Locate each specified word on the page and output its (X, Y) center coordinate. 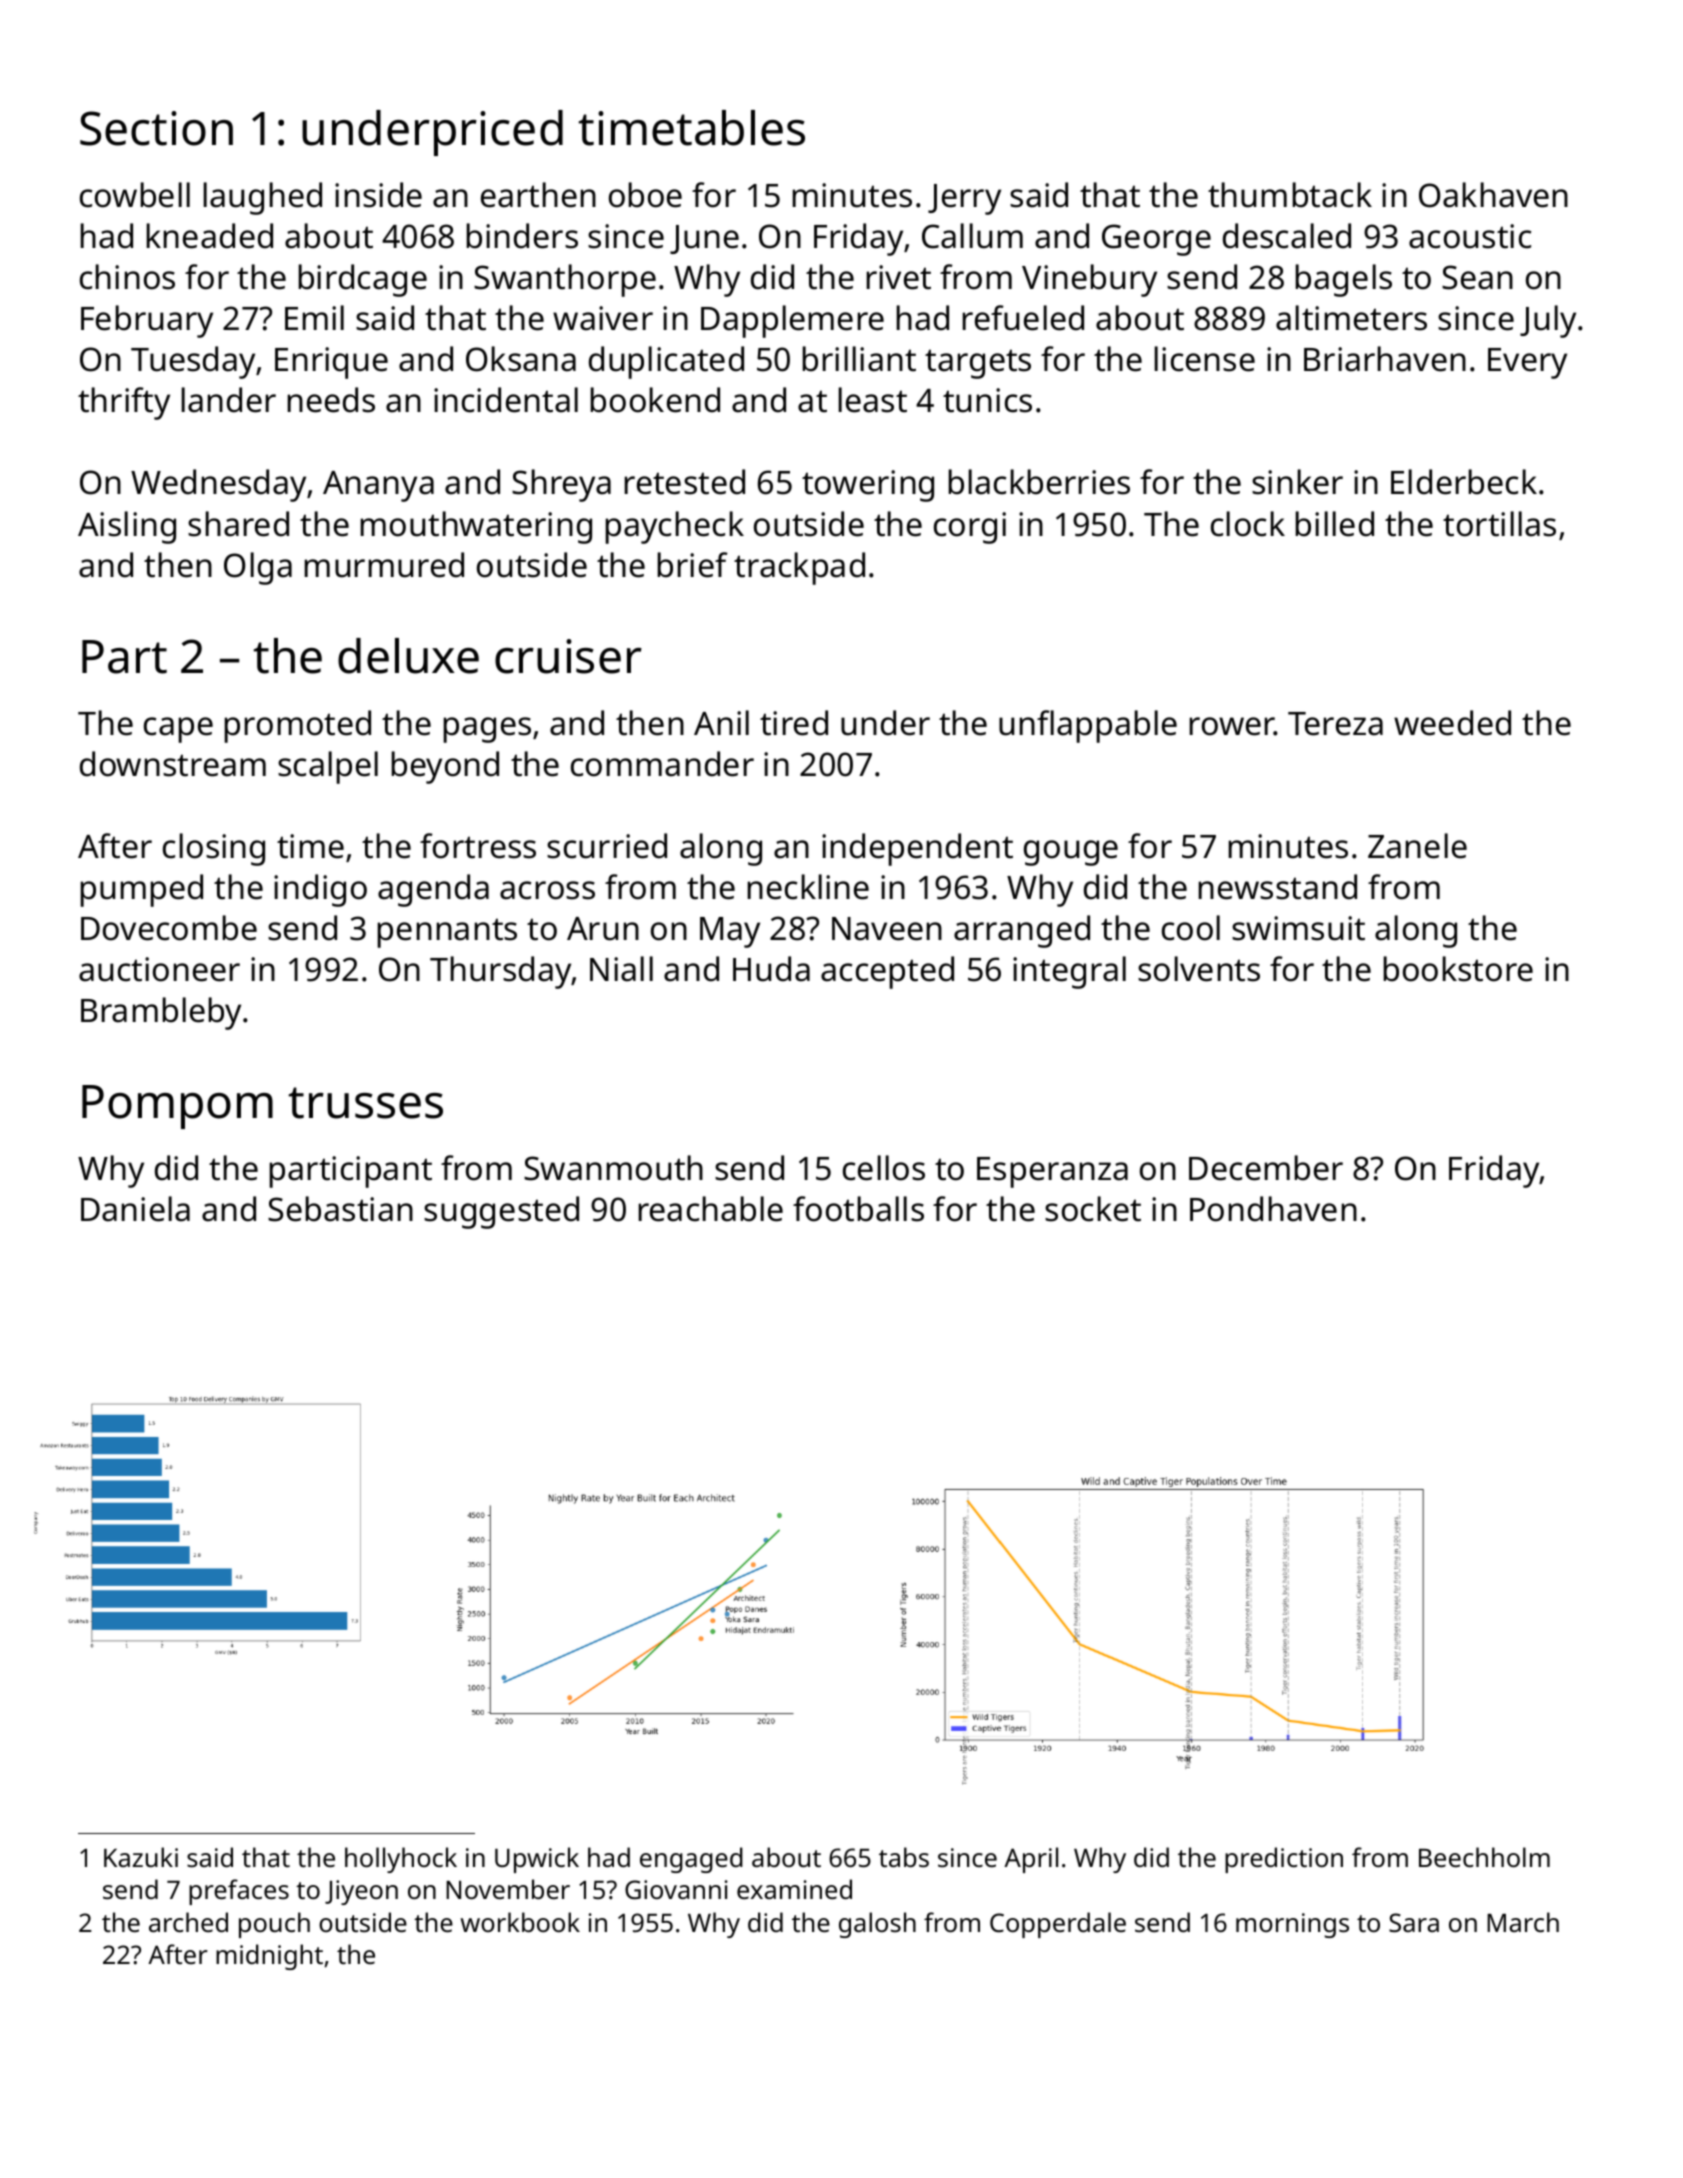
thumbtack (1290, 195)
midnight (269, 1957)
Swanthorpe (565, 280)
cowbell (135, 195)
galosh (877, 1925)
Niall (621, 969)
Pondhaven (1273, 1209)
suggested (501, 1212)
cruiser (568, 656)
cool (1191, 928)
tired (794, 723)
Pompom (177, 1107)
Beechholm (1484, 1857)
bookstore (1458, 969)
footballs (858, 1209)
